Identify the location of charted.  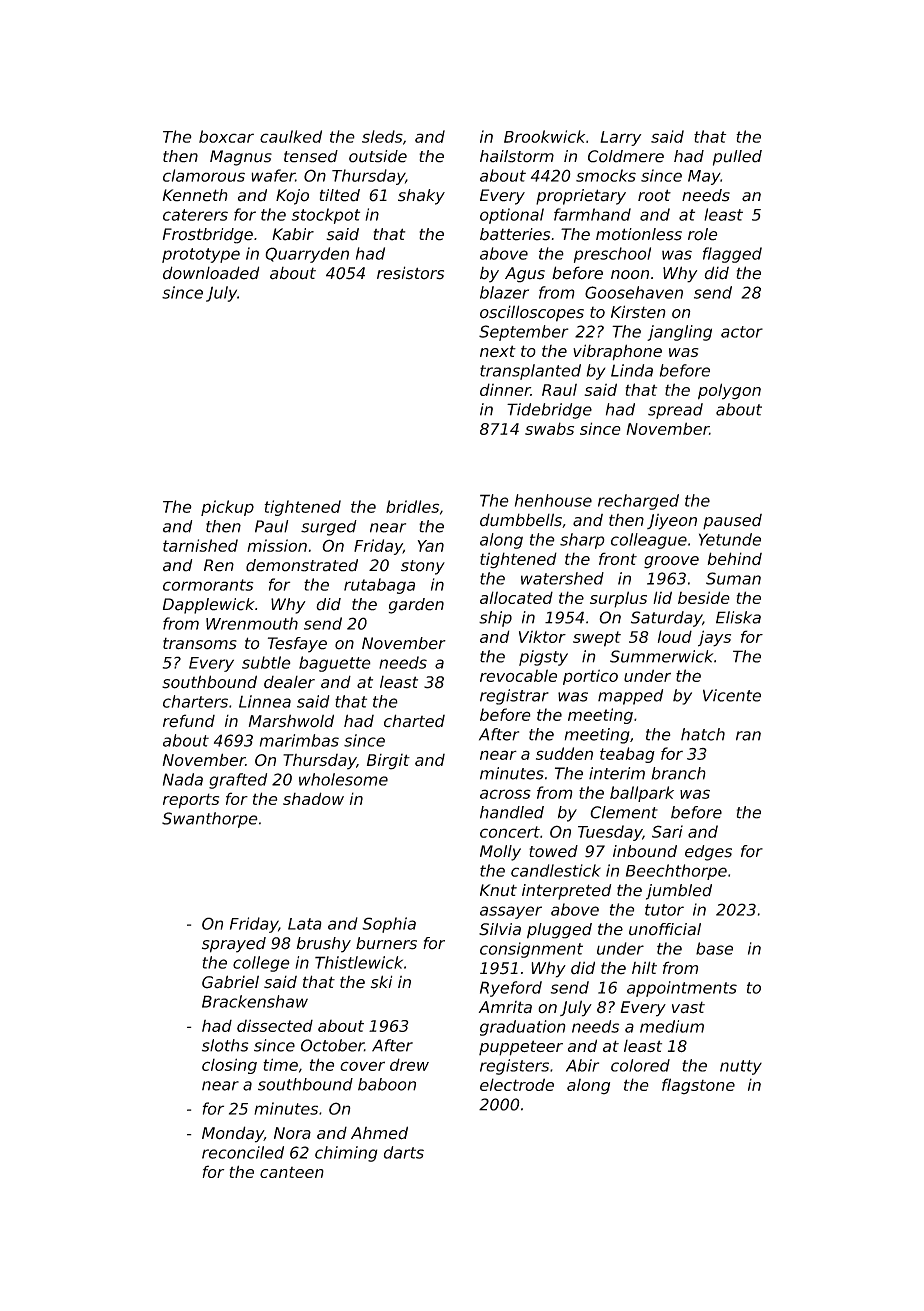
(414, 721).
